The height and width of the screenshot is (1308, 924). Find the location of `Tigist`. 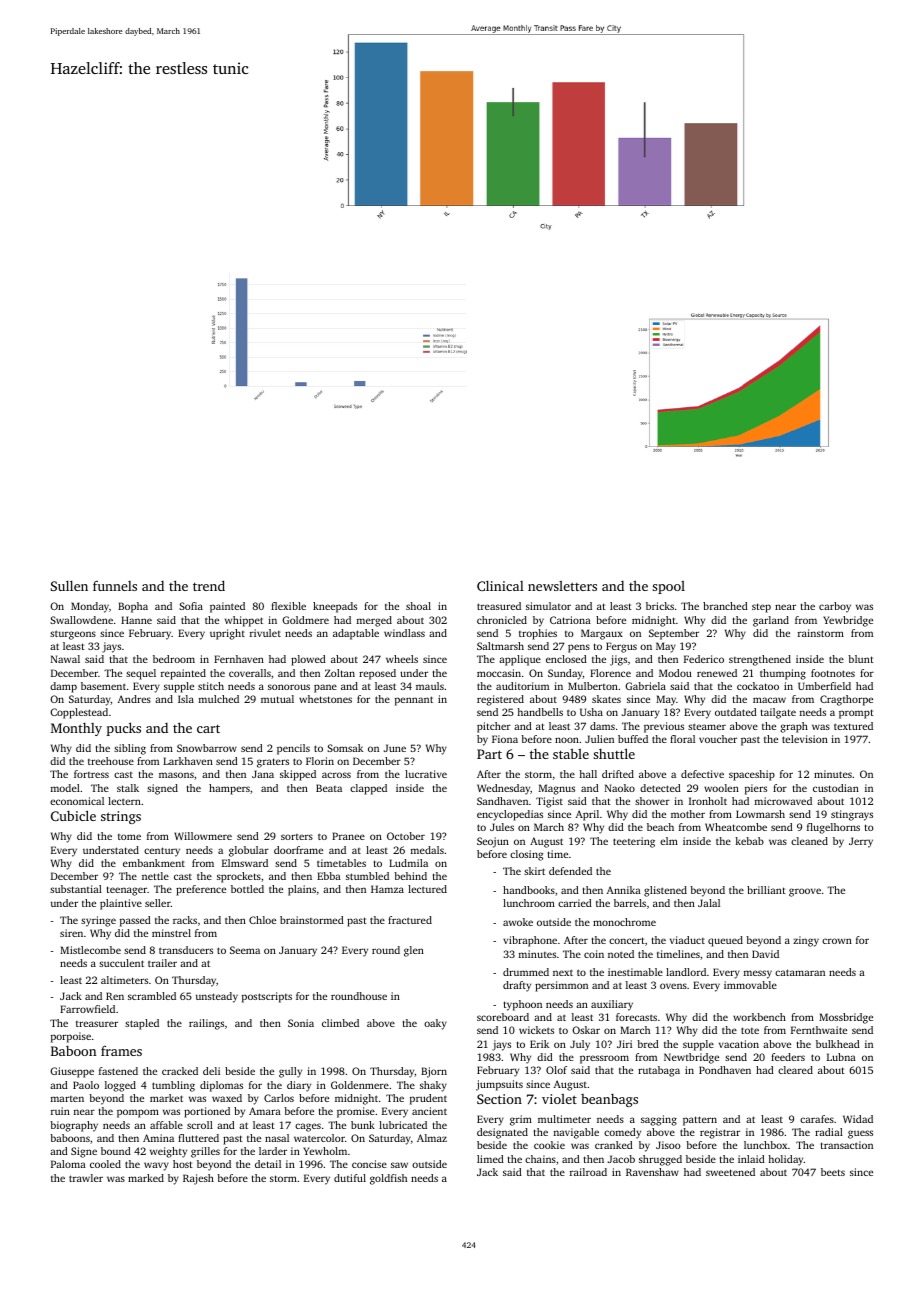

Tigist is located at coordinates (549, 802).
